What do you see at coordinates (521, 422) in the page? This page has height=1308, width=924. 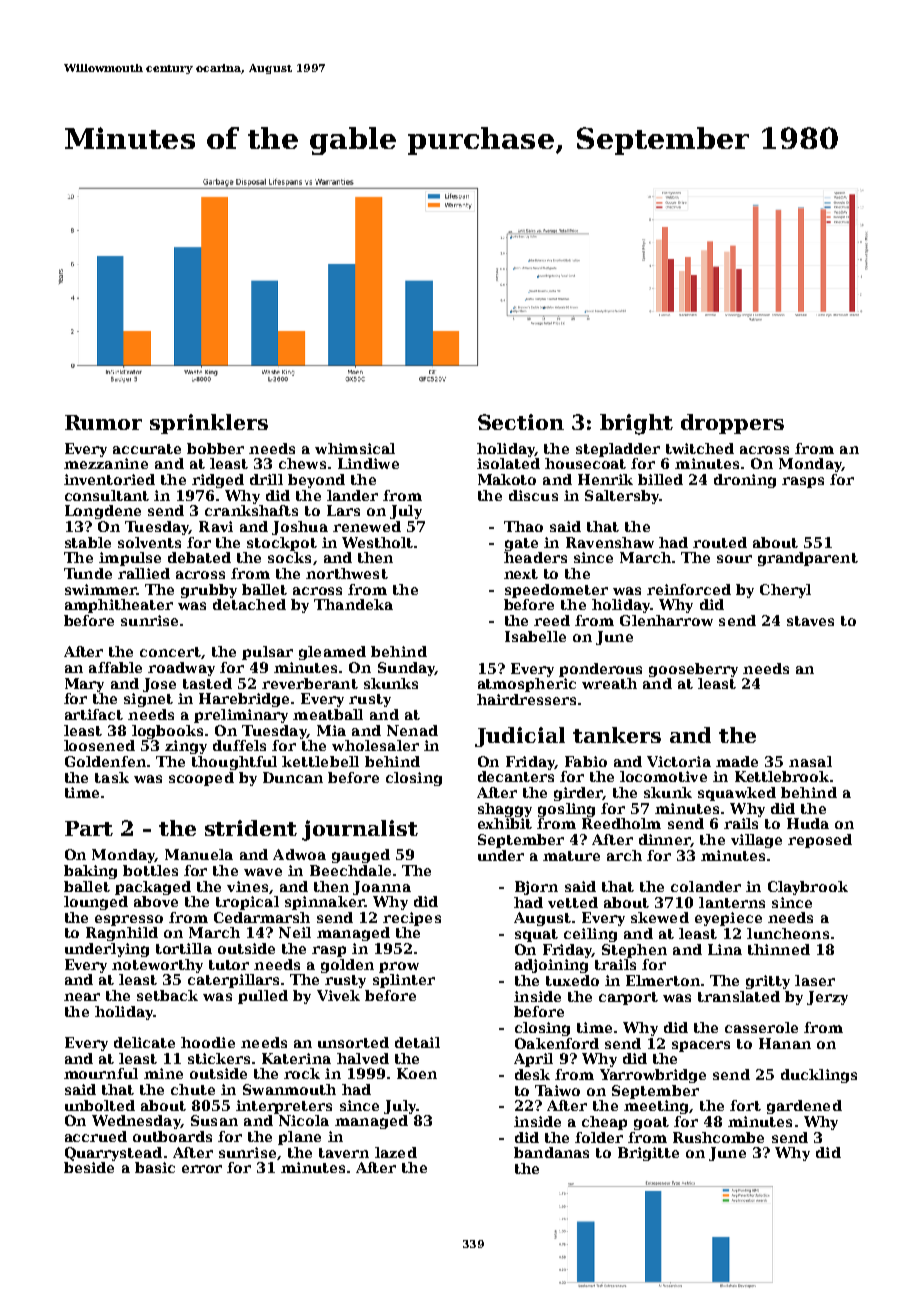 I see `Section` at bounding box center [521, 422].
